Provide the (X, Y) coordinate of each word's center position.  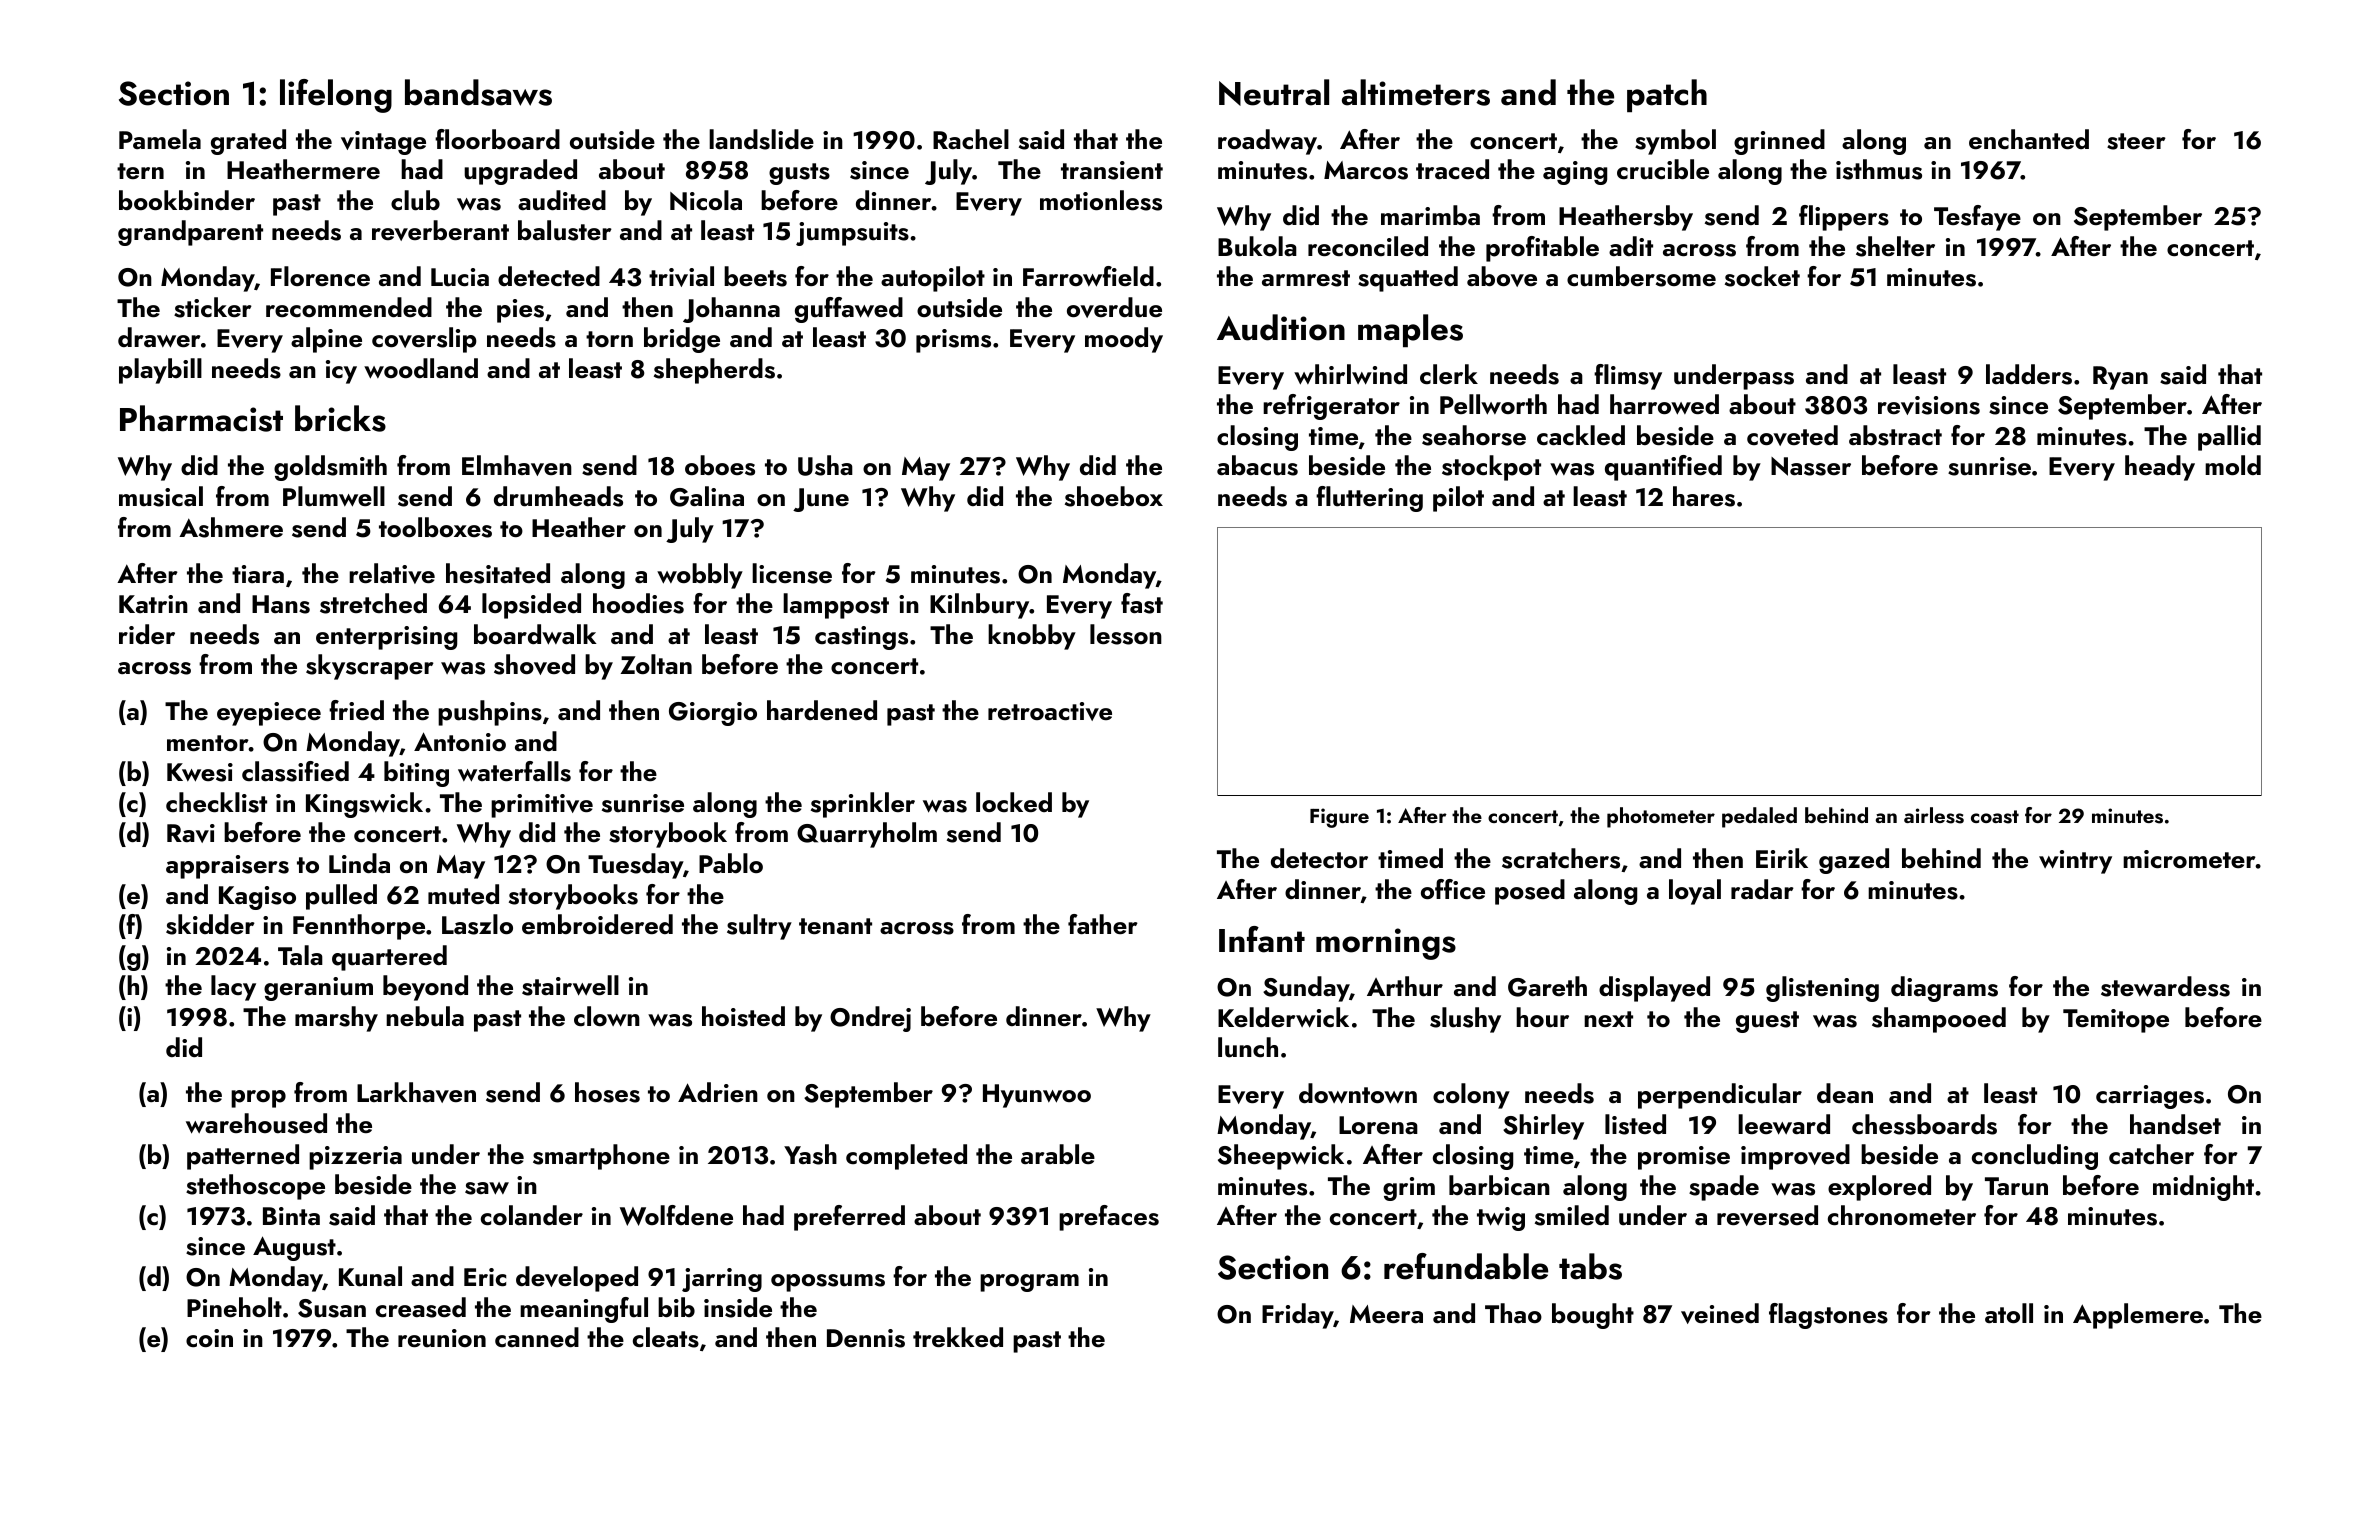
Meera (1386, 1314)
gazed (1854, 861)
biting (416, 774)
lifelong (336, 96)
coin (209, 1338)
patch (1667, 95)
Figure (1339, 818)
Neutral (1274, 92)
